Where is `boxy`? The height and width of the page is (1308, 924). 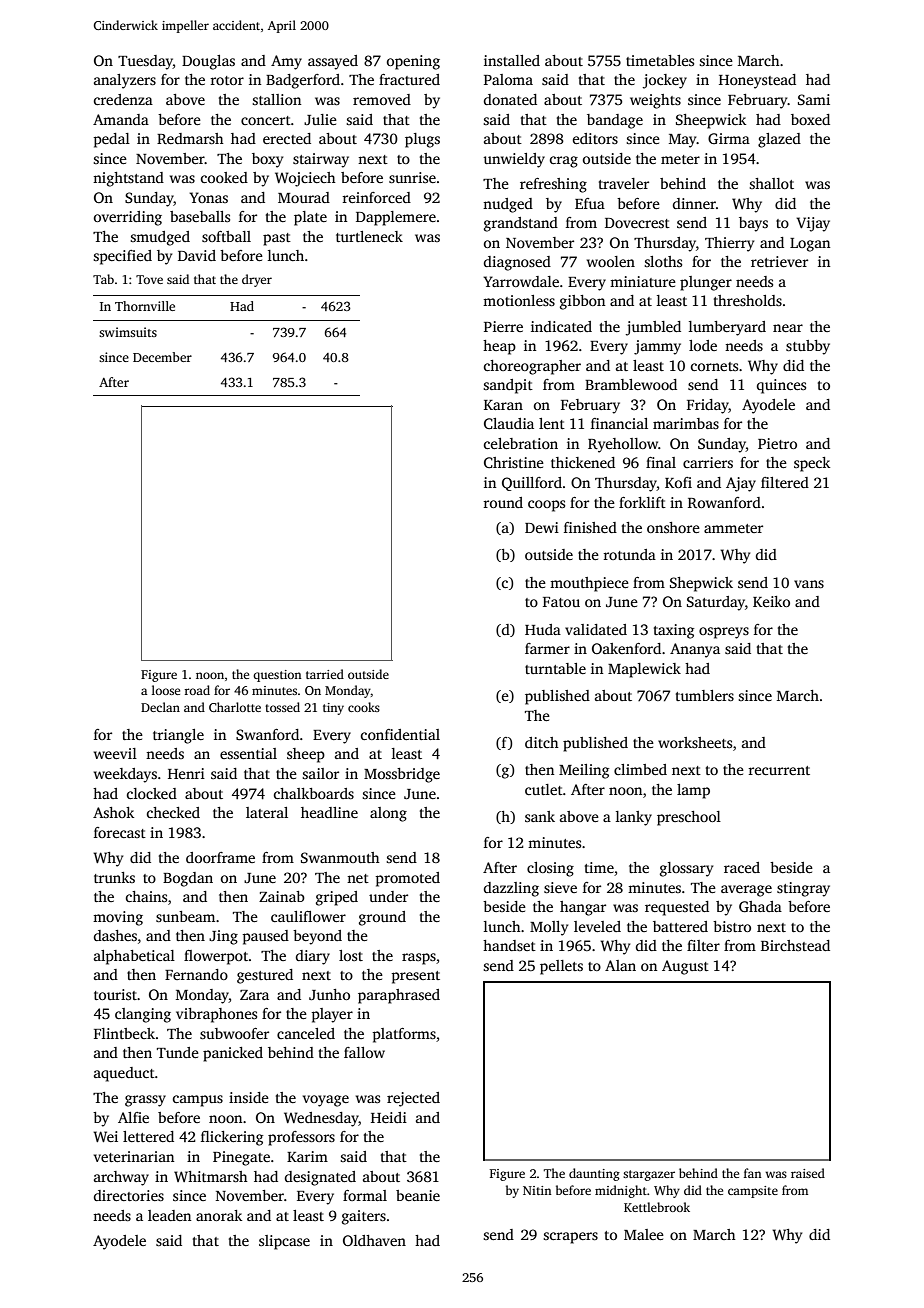 boxy is located at coordinates (267, 160).
